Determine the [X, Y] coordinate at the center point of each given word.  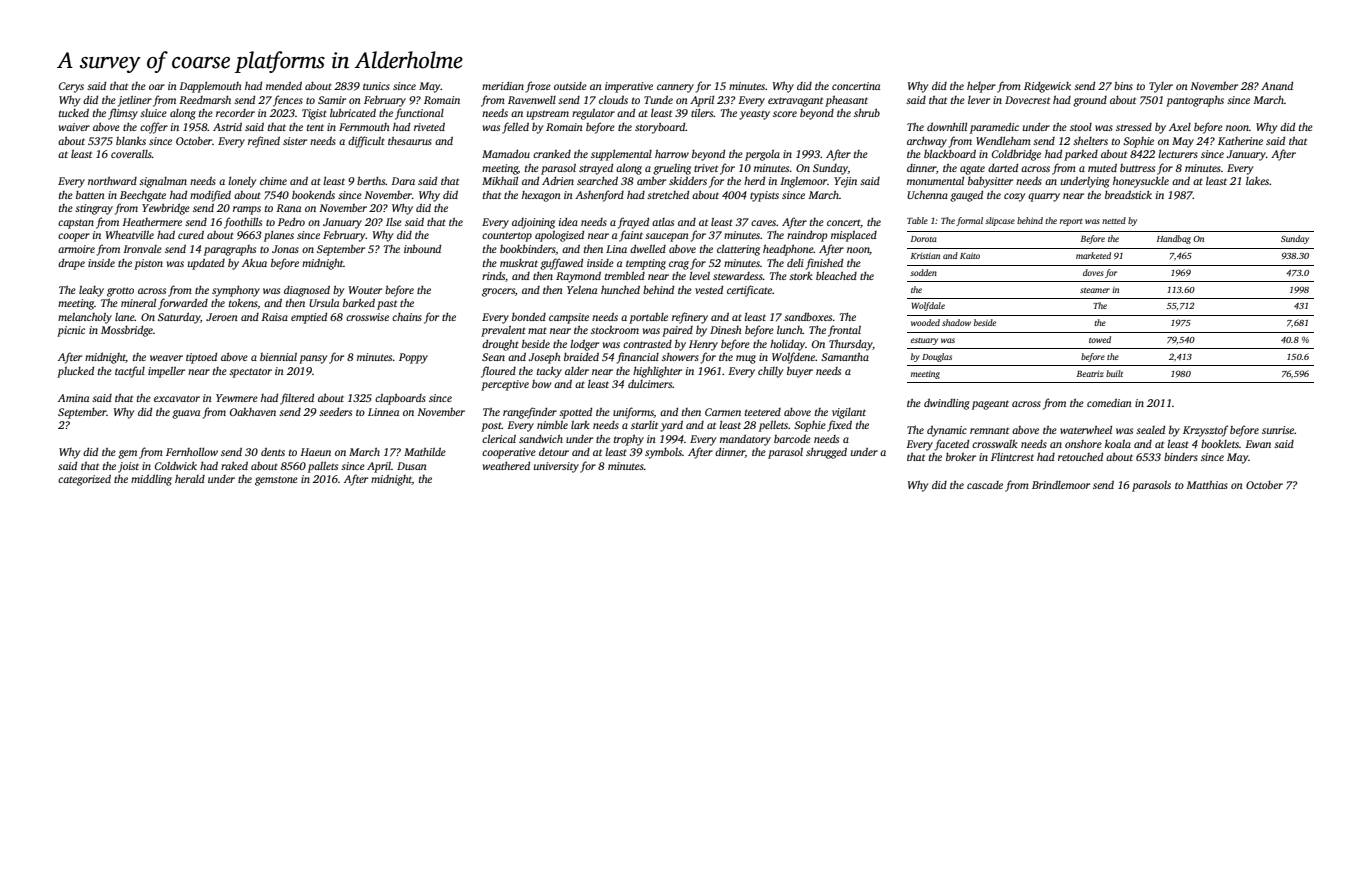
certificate [749, 291]
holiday [787, 345]
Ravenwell [532, 100]
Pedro [291, 221]
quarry [1044, 197]
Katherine [1240, 141]
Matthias [1207, 484]
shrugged [826, 453]
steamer [1095, 290]
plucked [75, 372]
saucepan [667, 237]
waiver [74, 127]
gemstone [276, 481]
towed [1100, 339]
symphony [236, 291]
